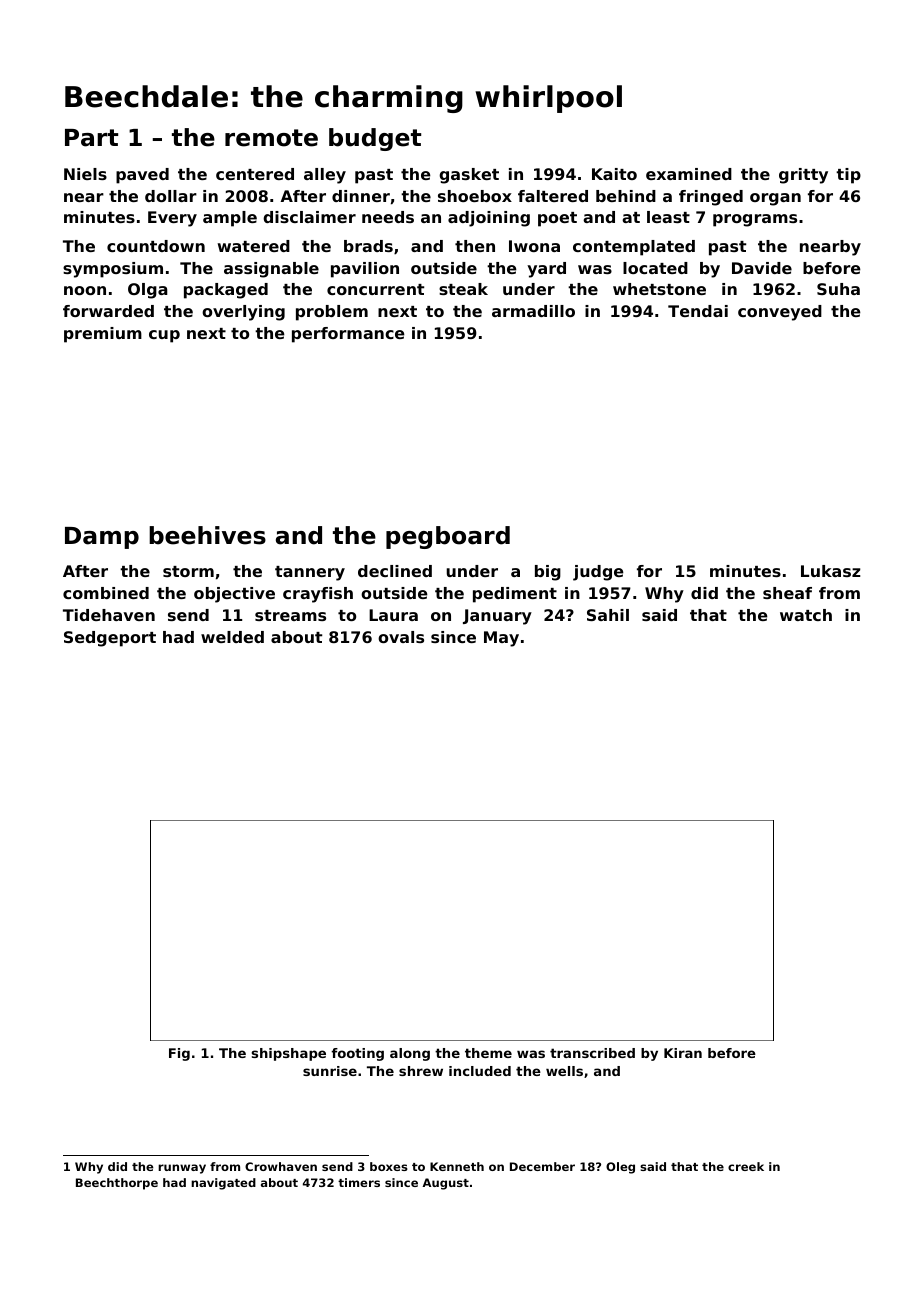 The width and height of the screenshot is (924, 1308). I want to click on theme, so click(488, 1053).
